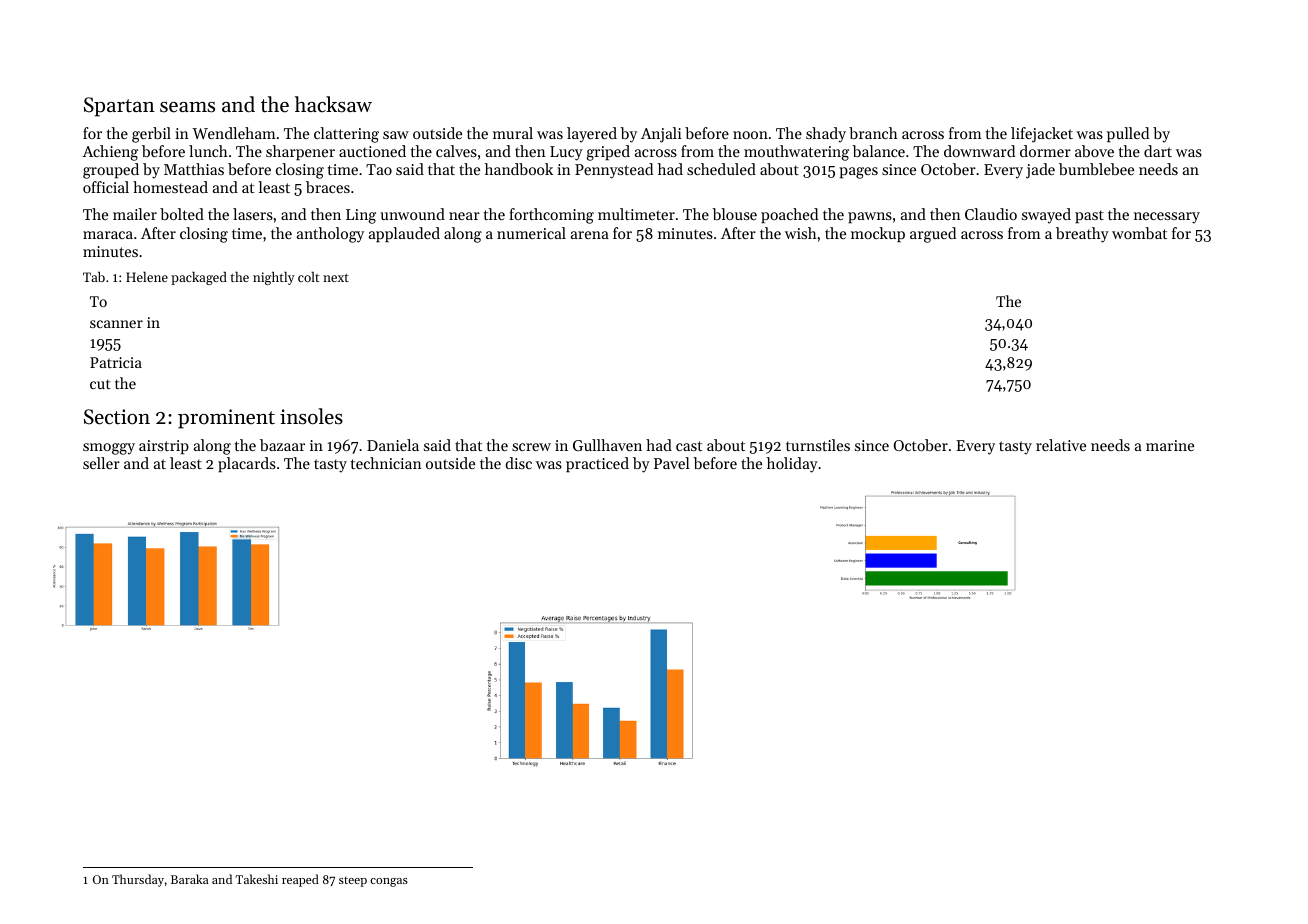 The image size is (1308, 924). Describe the element at coordinates (1128, 134) in the document. I see `pulled` at that location.
